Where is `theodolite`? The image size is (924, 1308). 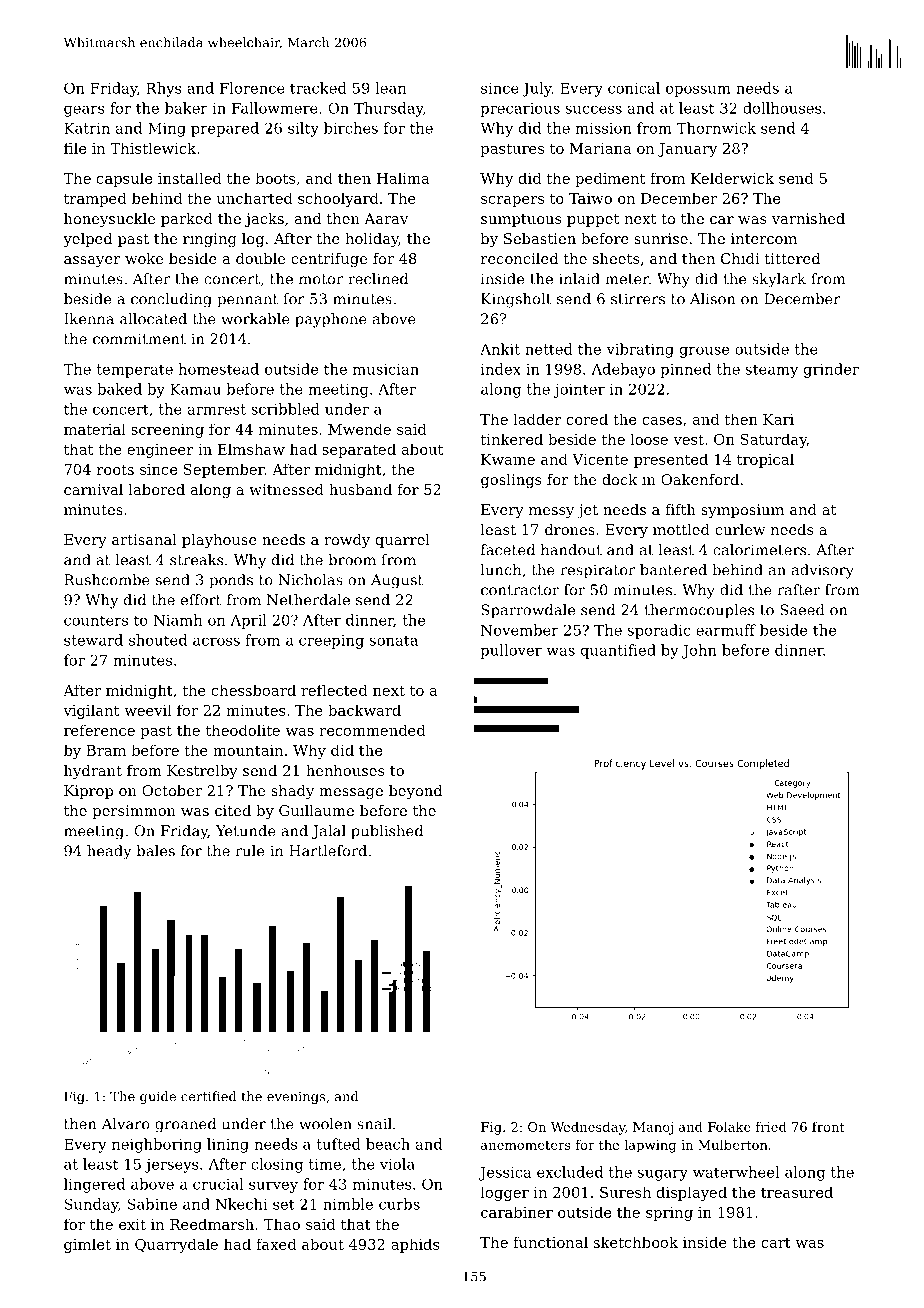 theodolite is located at coordinates (243, 730).
